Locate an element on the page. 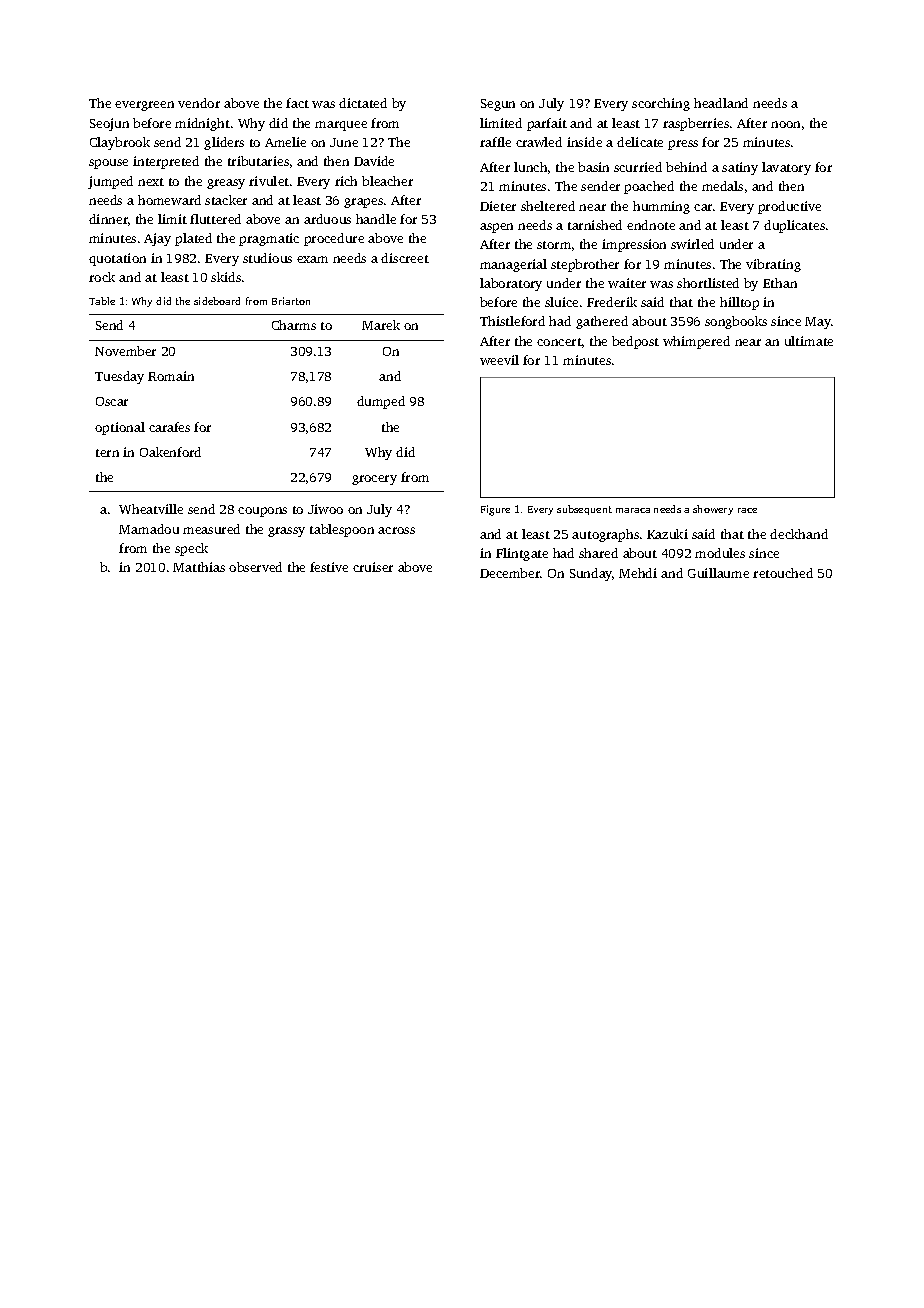  discreet is located at coordinates (405, 258).
